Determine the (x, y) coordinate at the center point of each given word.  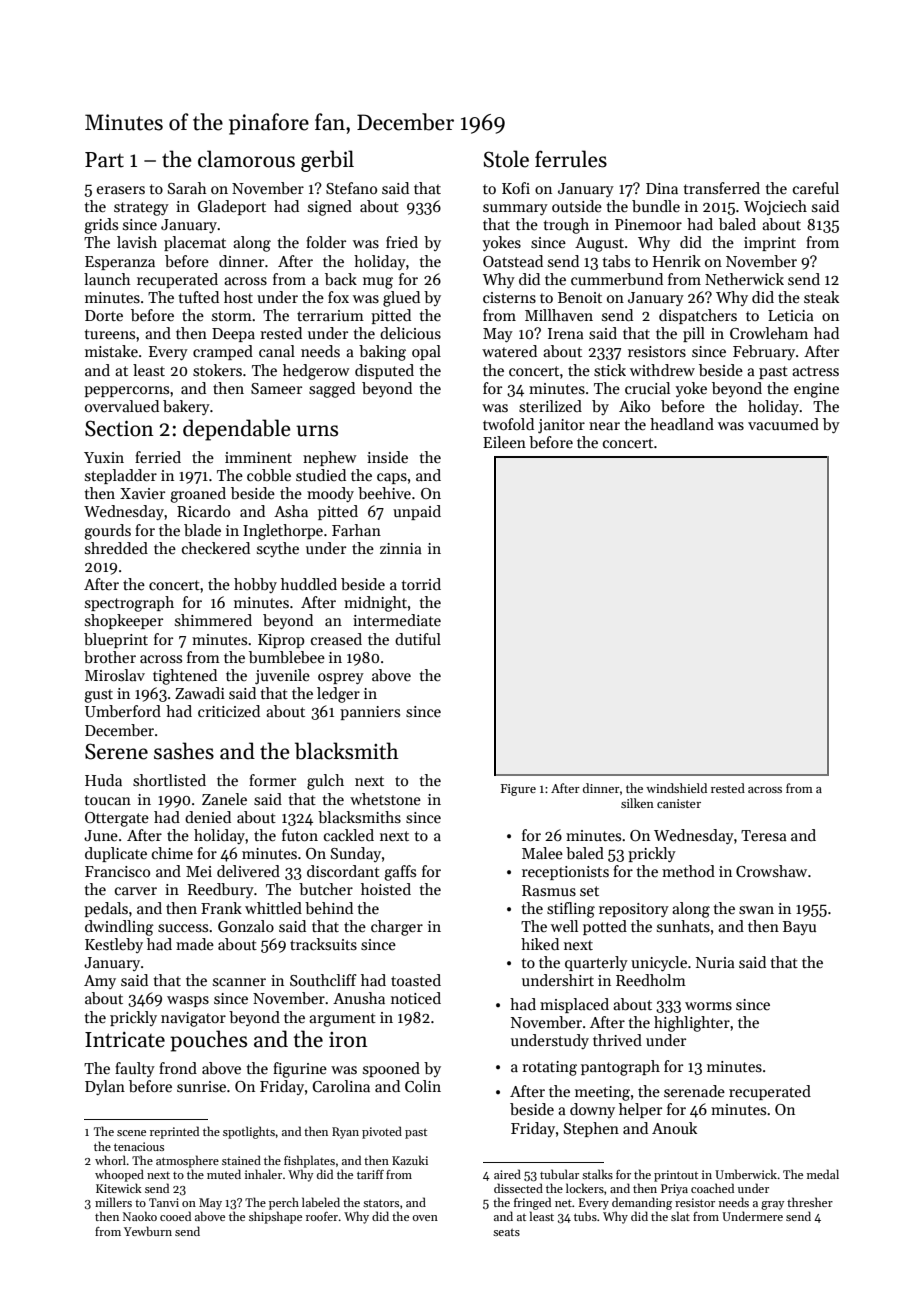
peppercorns (126, 391)
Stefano (351, 188)
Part (104, 160)
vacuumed (783, 424)
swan (756, 910)
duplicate (116, 854)
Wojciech (775, 208)
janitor (561, 426)
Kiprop (281, 641)
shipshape (275, 1217)
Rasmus (549, 890)
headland (682, 424)
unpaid (417, 512)
